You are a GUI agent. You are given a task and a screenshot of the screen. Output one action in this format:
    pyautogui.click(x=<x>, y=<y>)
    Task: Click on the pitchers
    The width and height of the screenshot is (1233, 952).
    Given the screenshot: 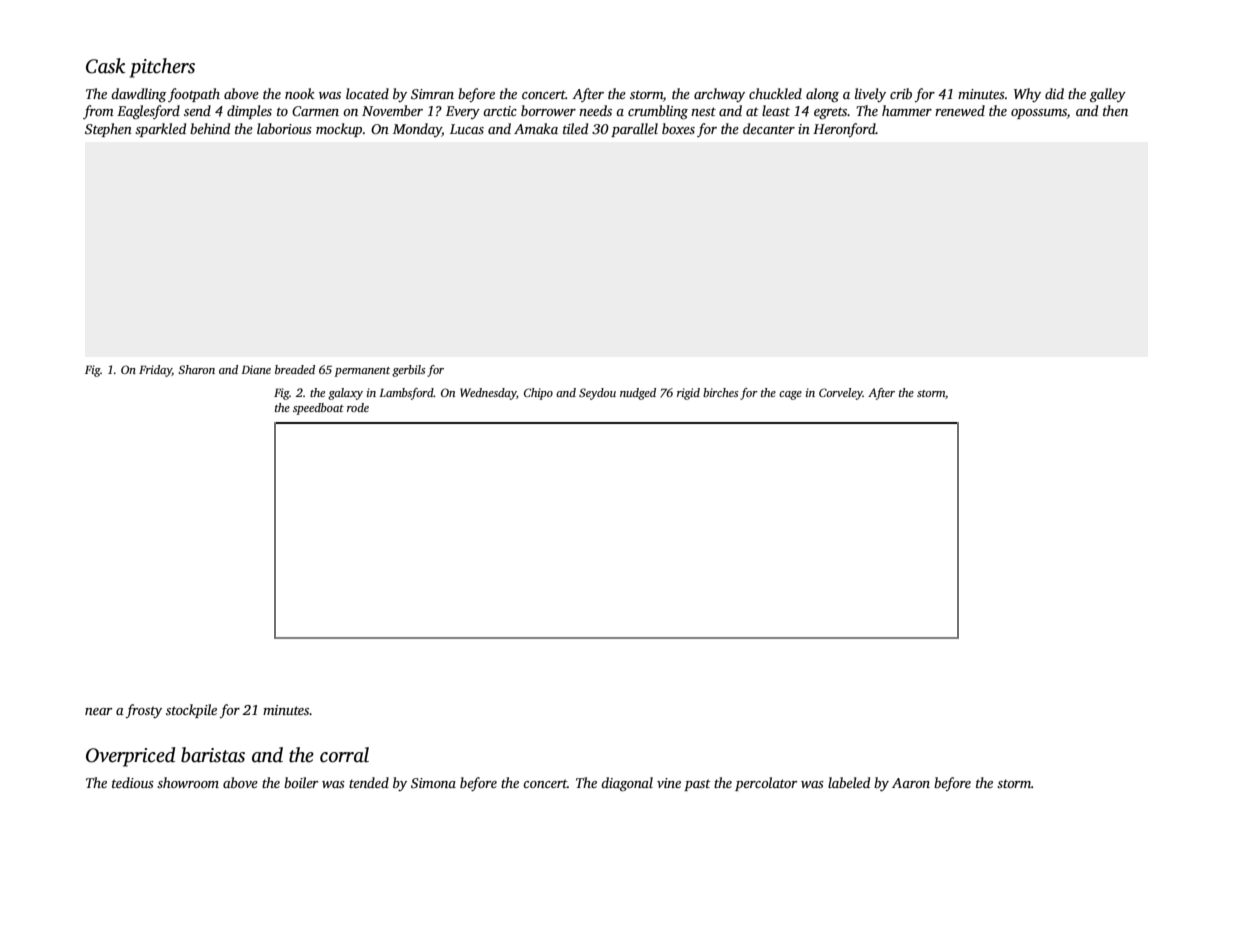 What is the action you would take?
    pyautogui.click(x=162, y=68)
